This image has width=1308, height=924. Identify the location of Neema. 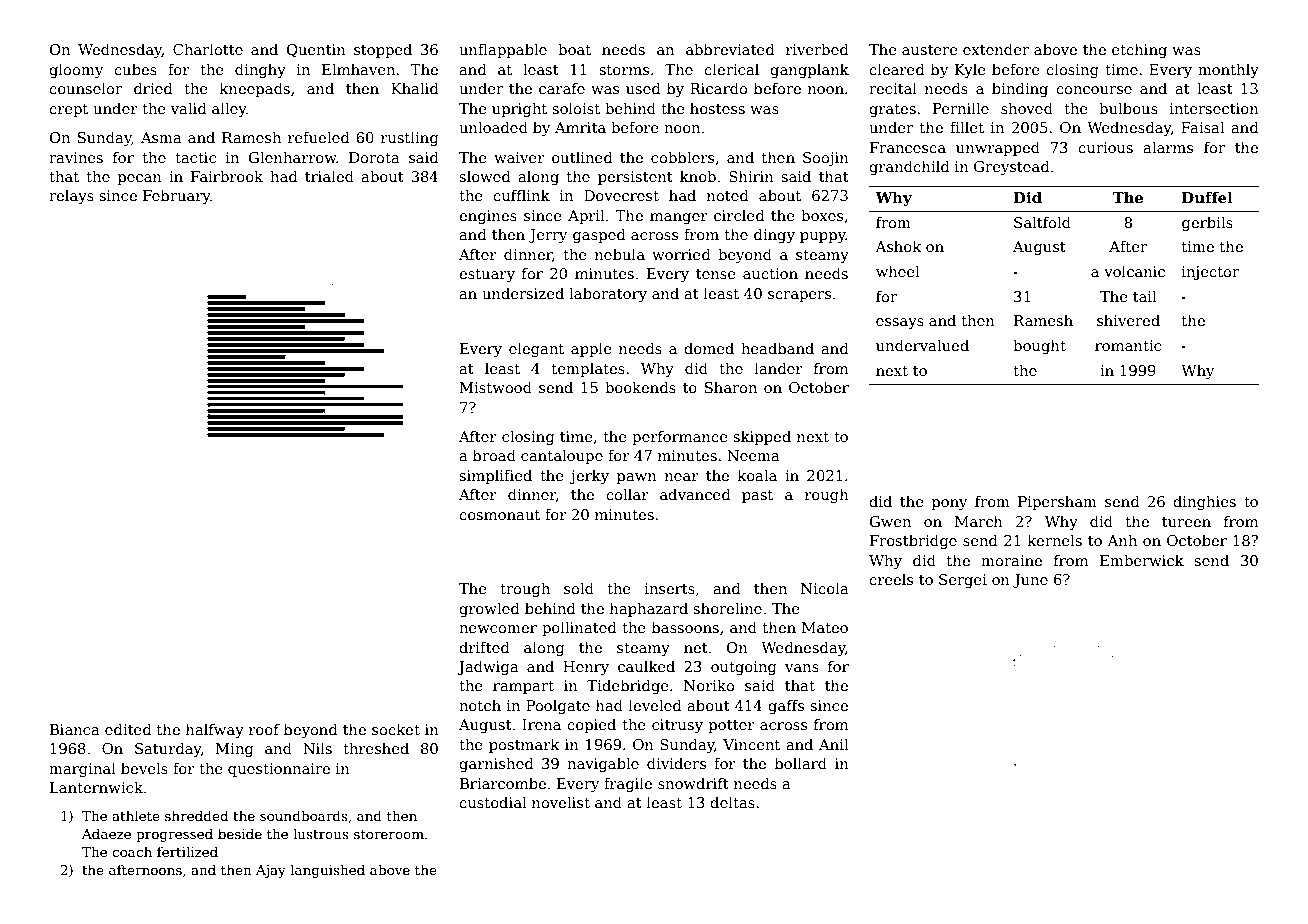
(753, 455).
